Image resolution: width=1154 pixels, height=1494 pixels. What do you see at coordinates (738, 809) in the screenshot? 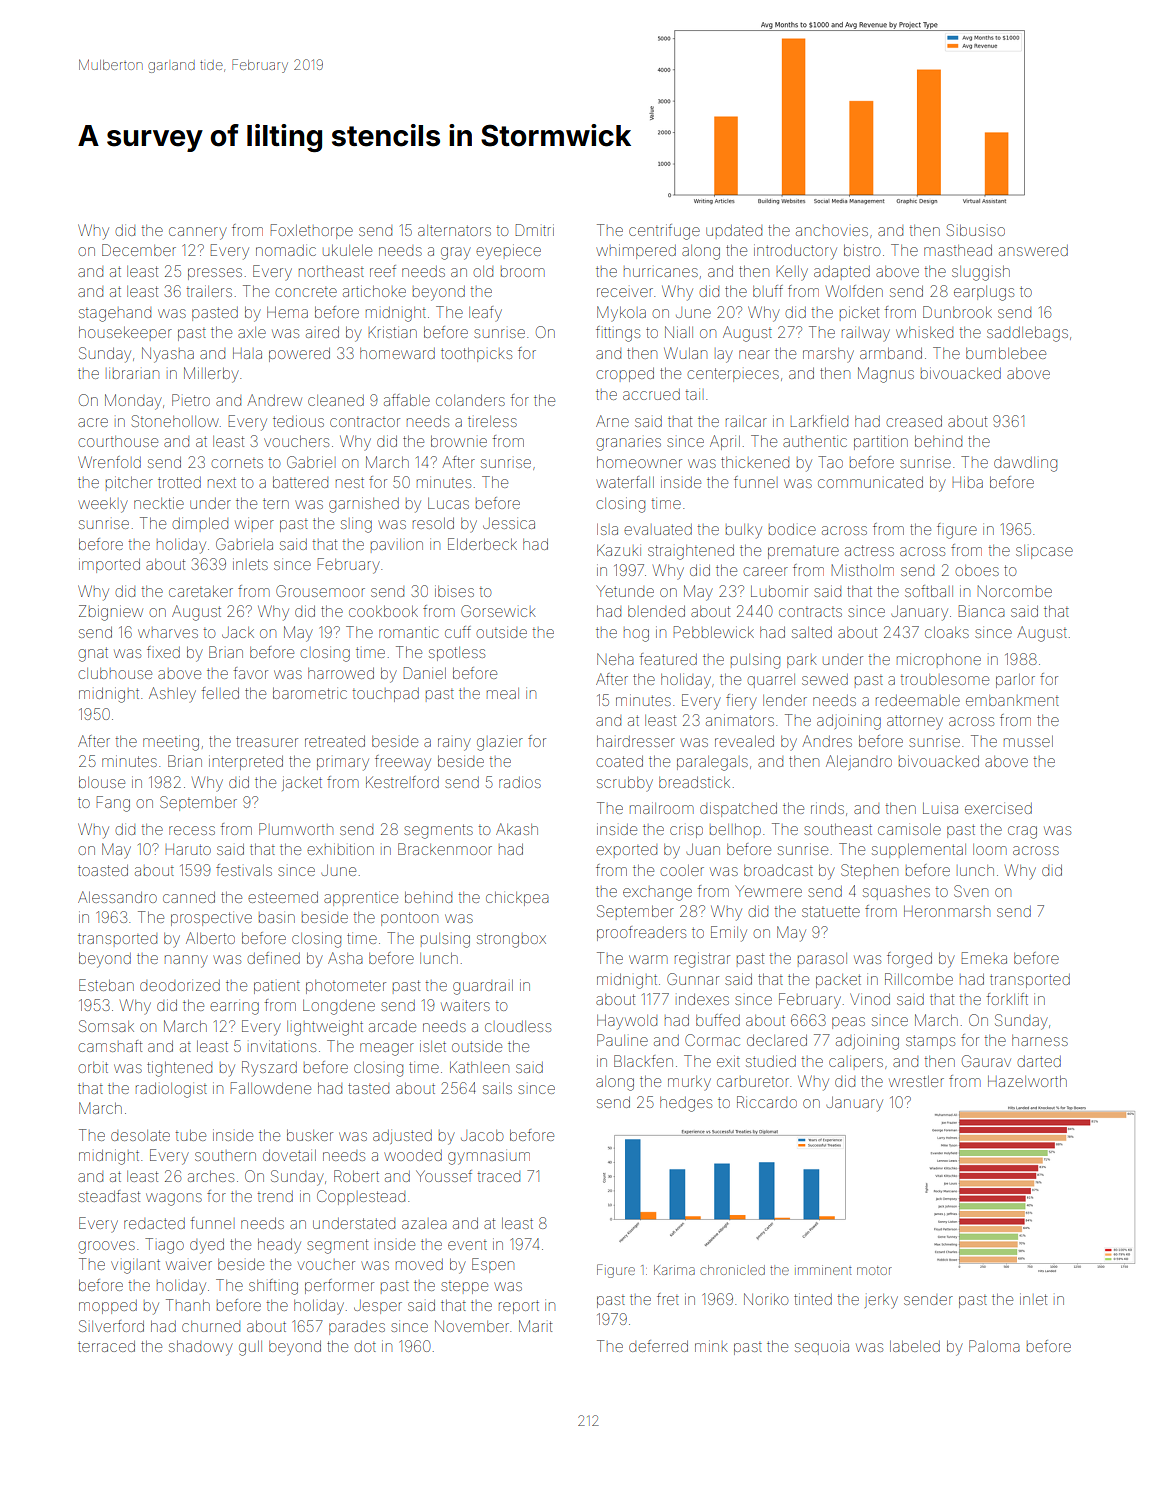
I see `dispatched` at bounding box center [738, 809].
